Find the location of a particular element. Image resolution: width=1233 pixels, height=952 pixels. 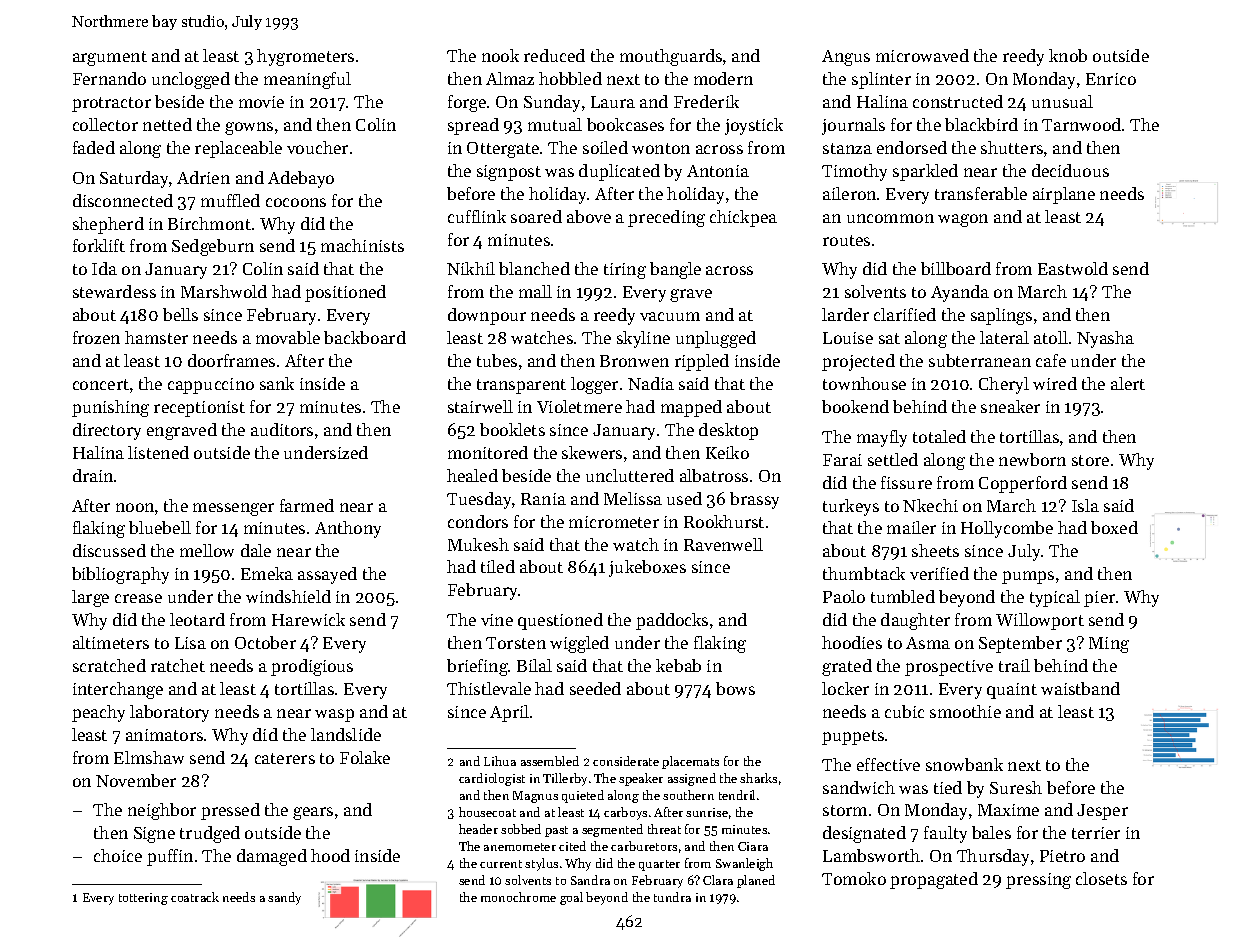

unplugged is located at coordinates (716, 339).
